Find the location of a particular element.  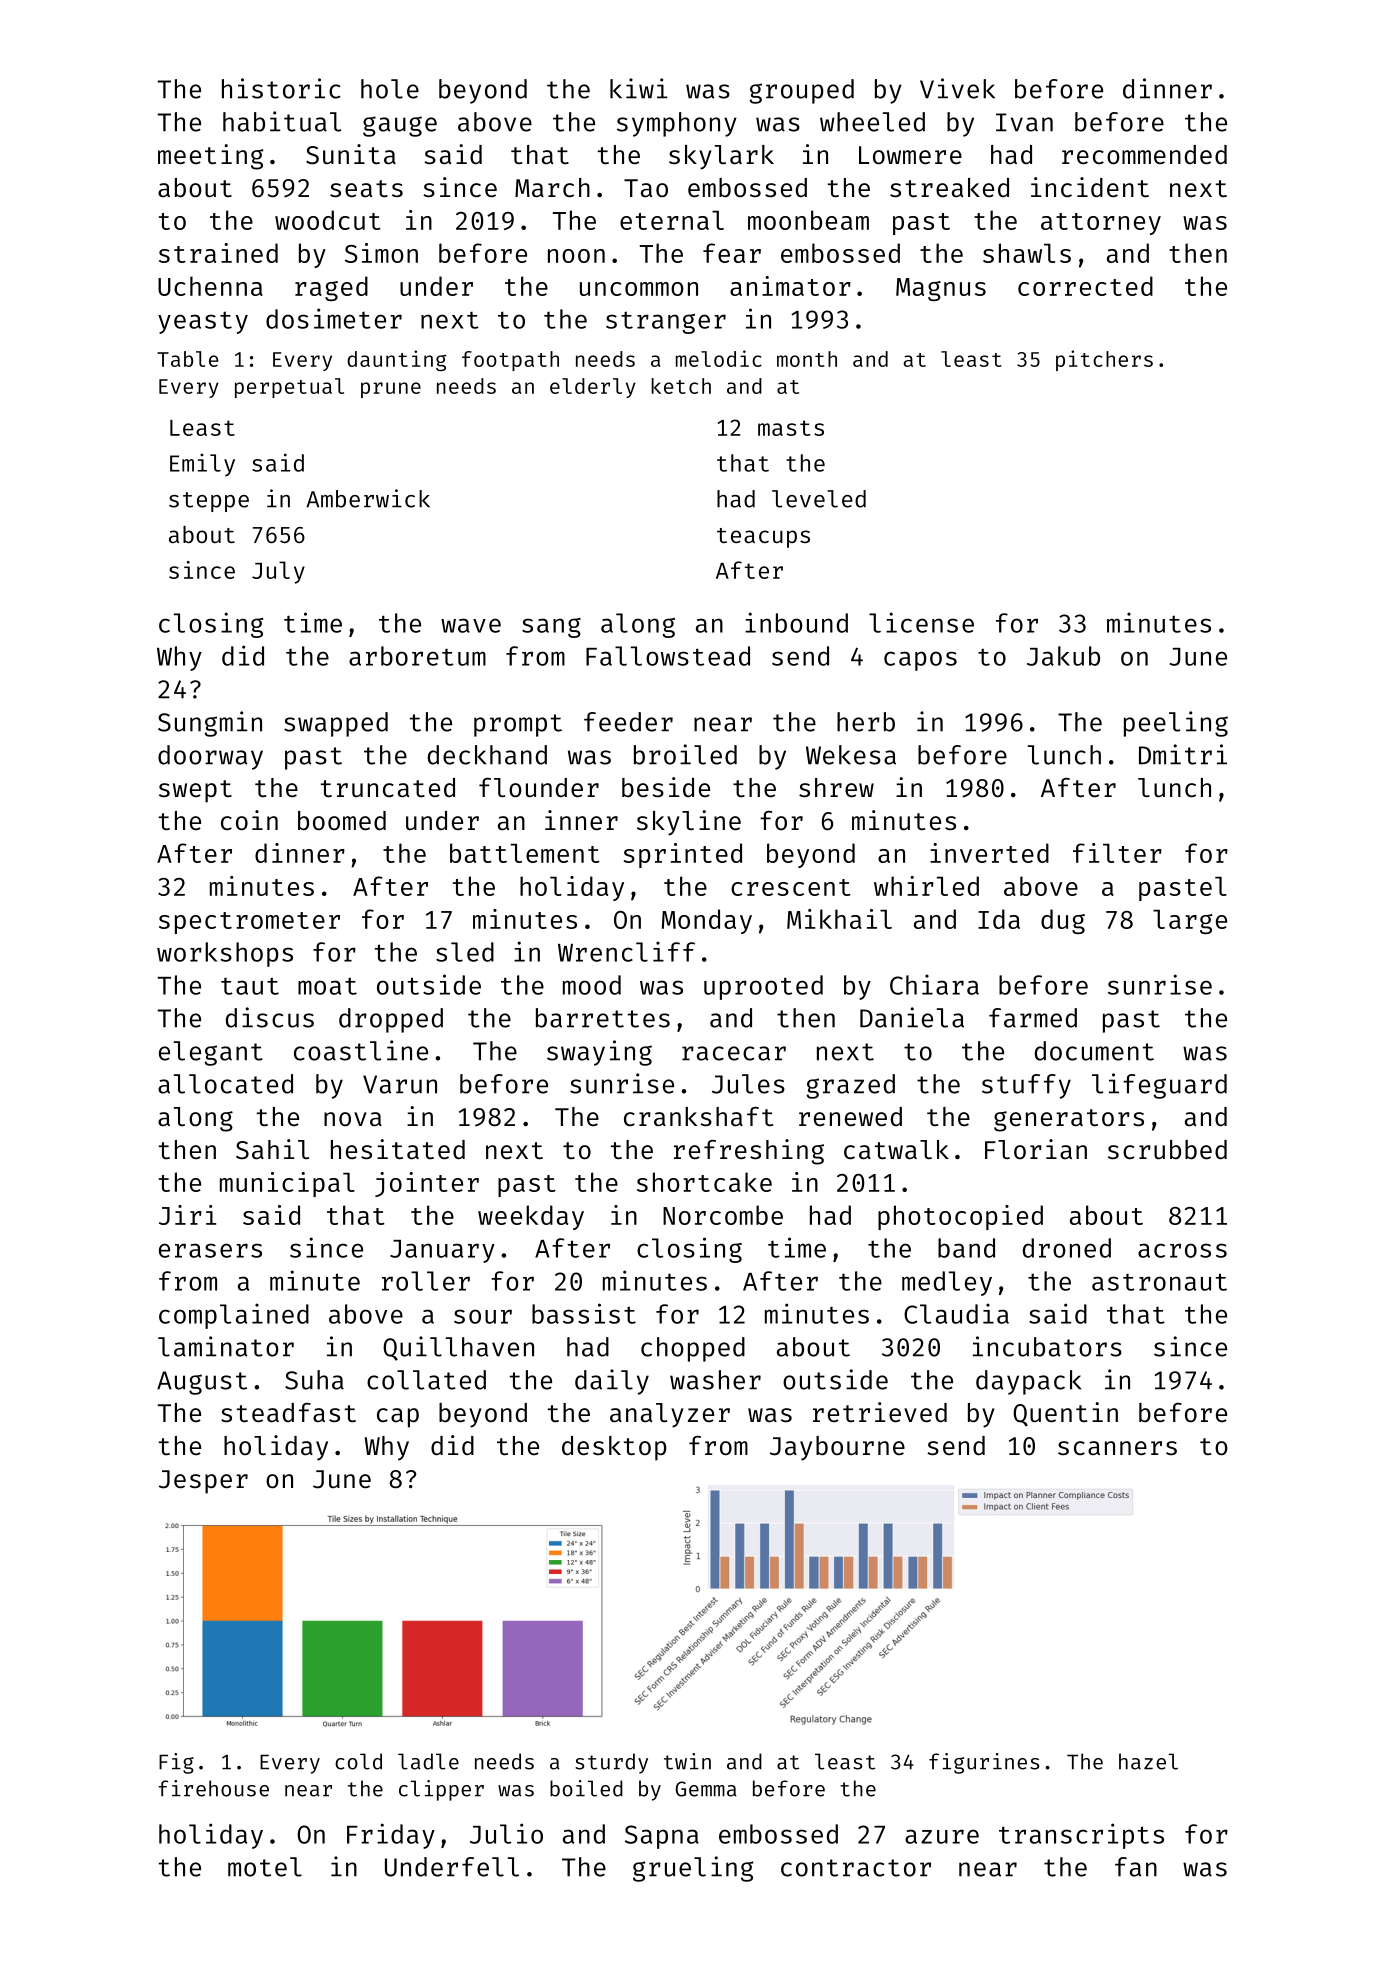

elegant is located at coordinates (211, 1053).
